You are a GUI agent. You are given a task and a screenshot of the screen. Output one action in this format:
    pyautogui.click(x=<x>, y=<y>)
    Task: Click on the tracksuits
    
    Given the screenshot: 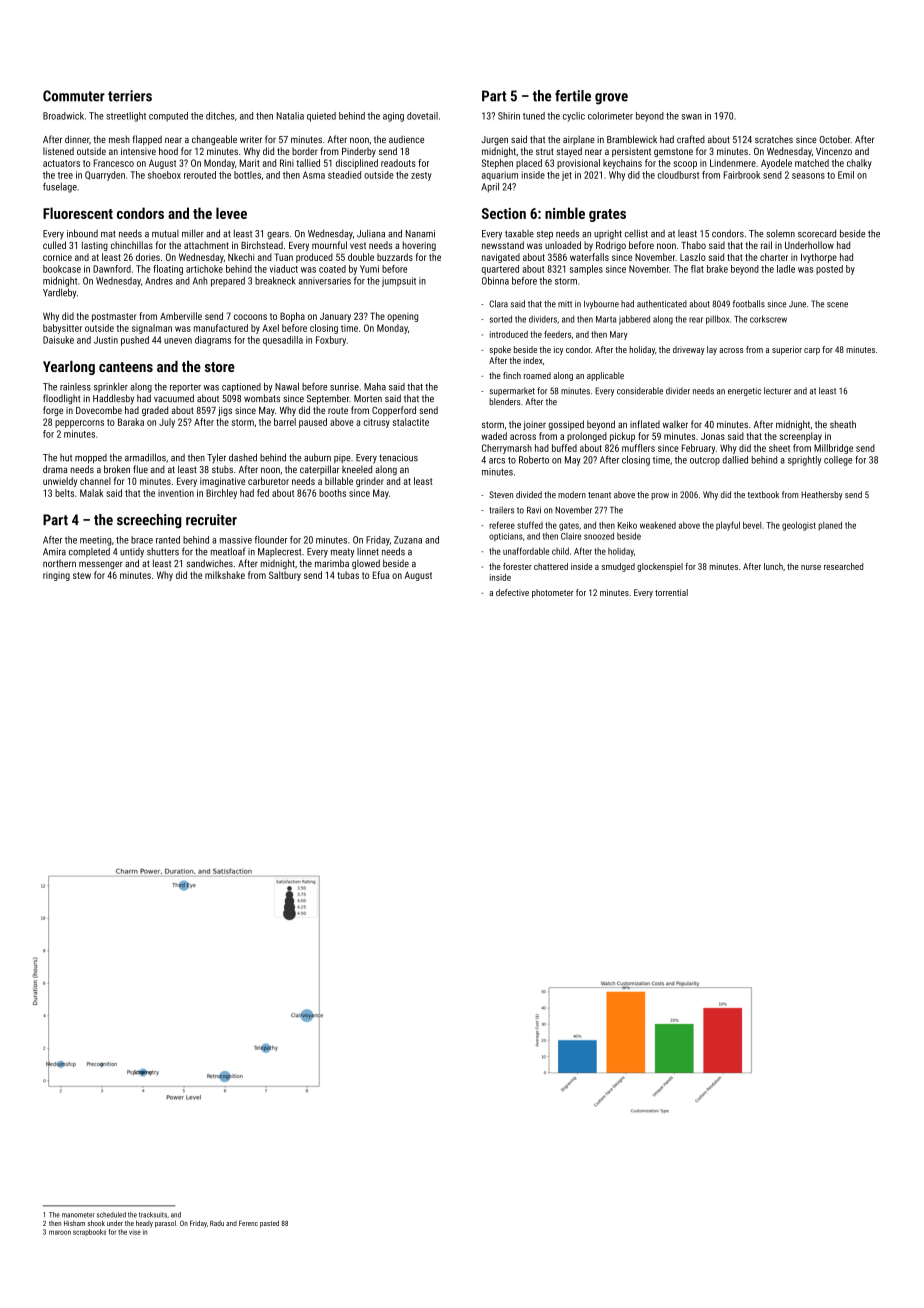 What is the action you would take?
    pyautogui.click(x=153, y=1215)
